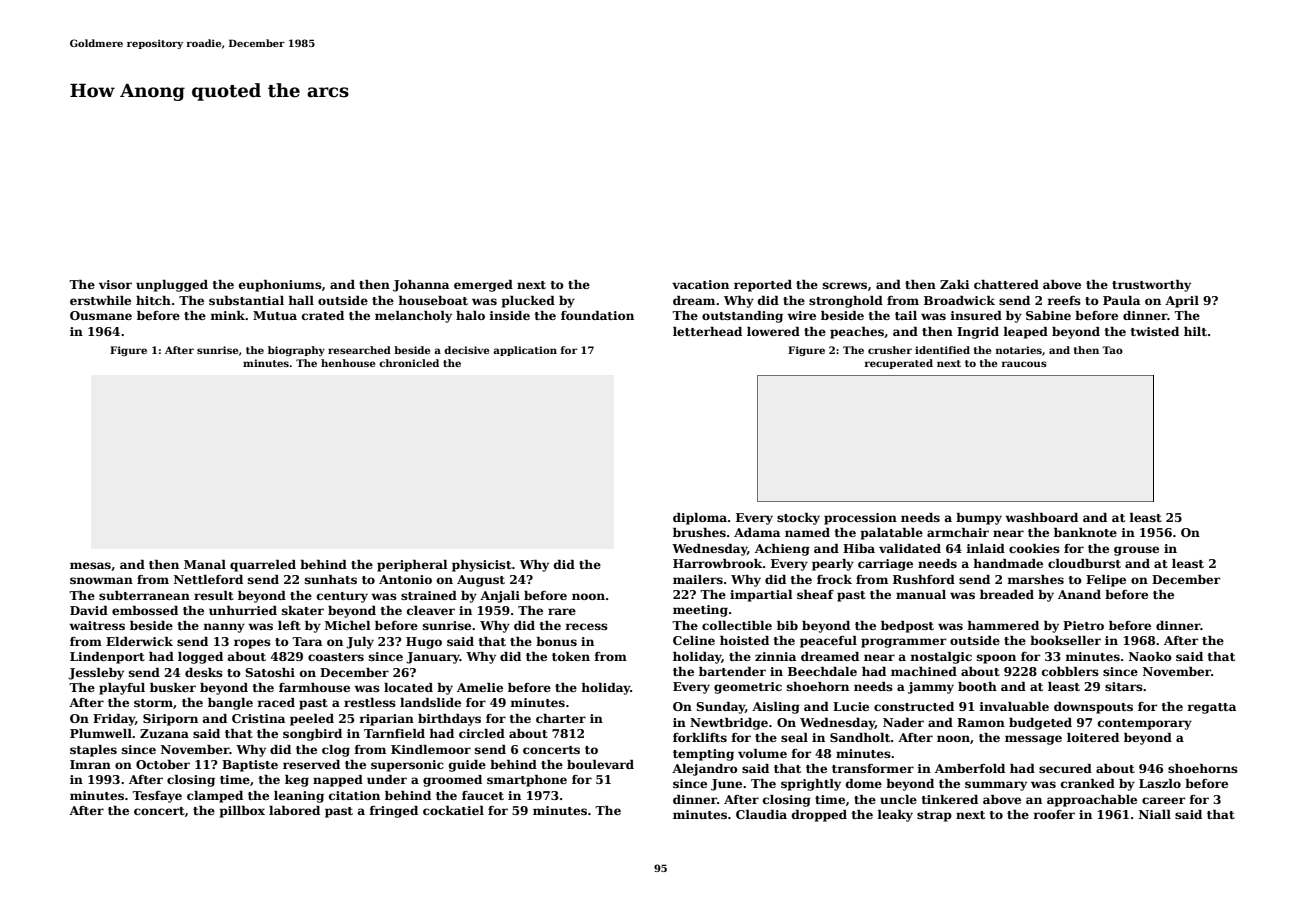 Image resolution: width=1308 pixels, height=924 pixels. I want to click on Tao, so click(1112, 350).
